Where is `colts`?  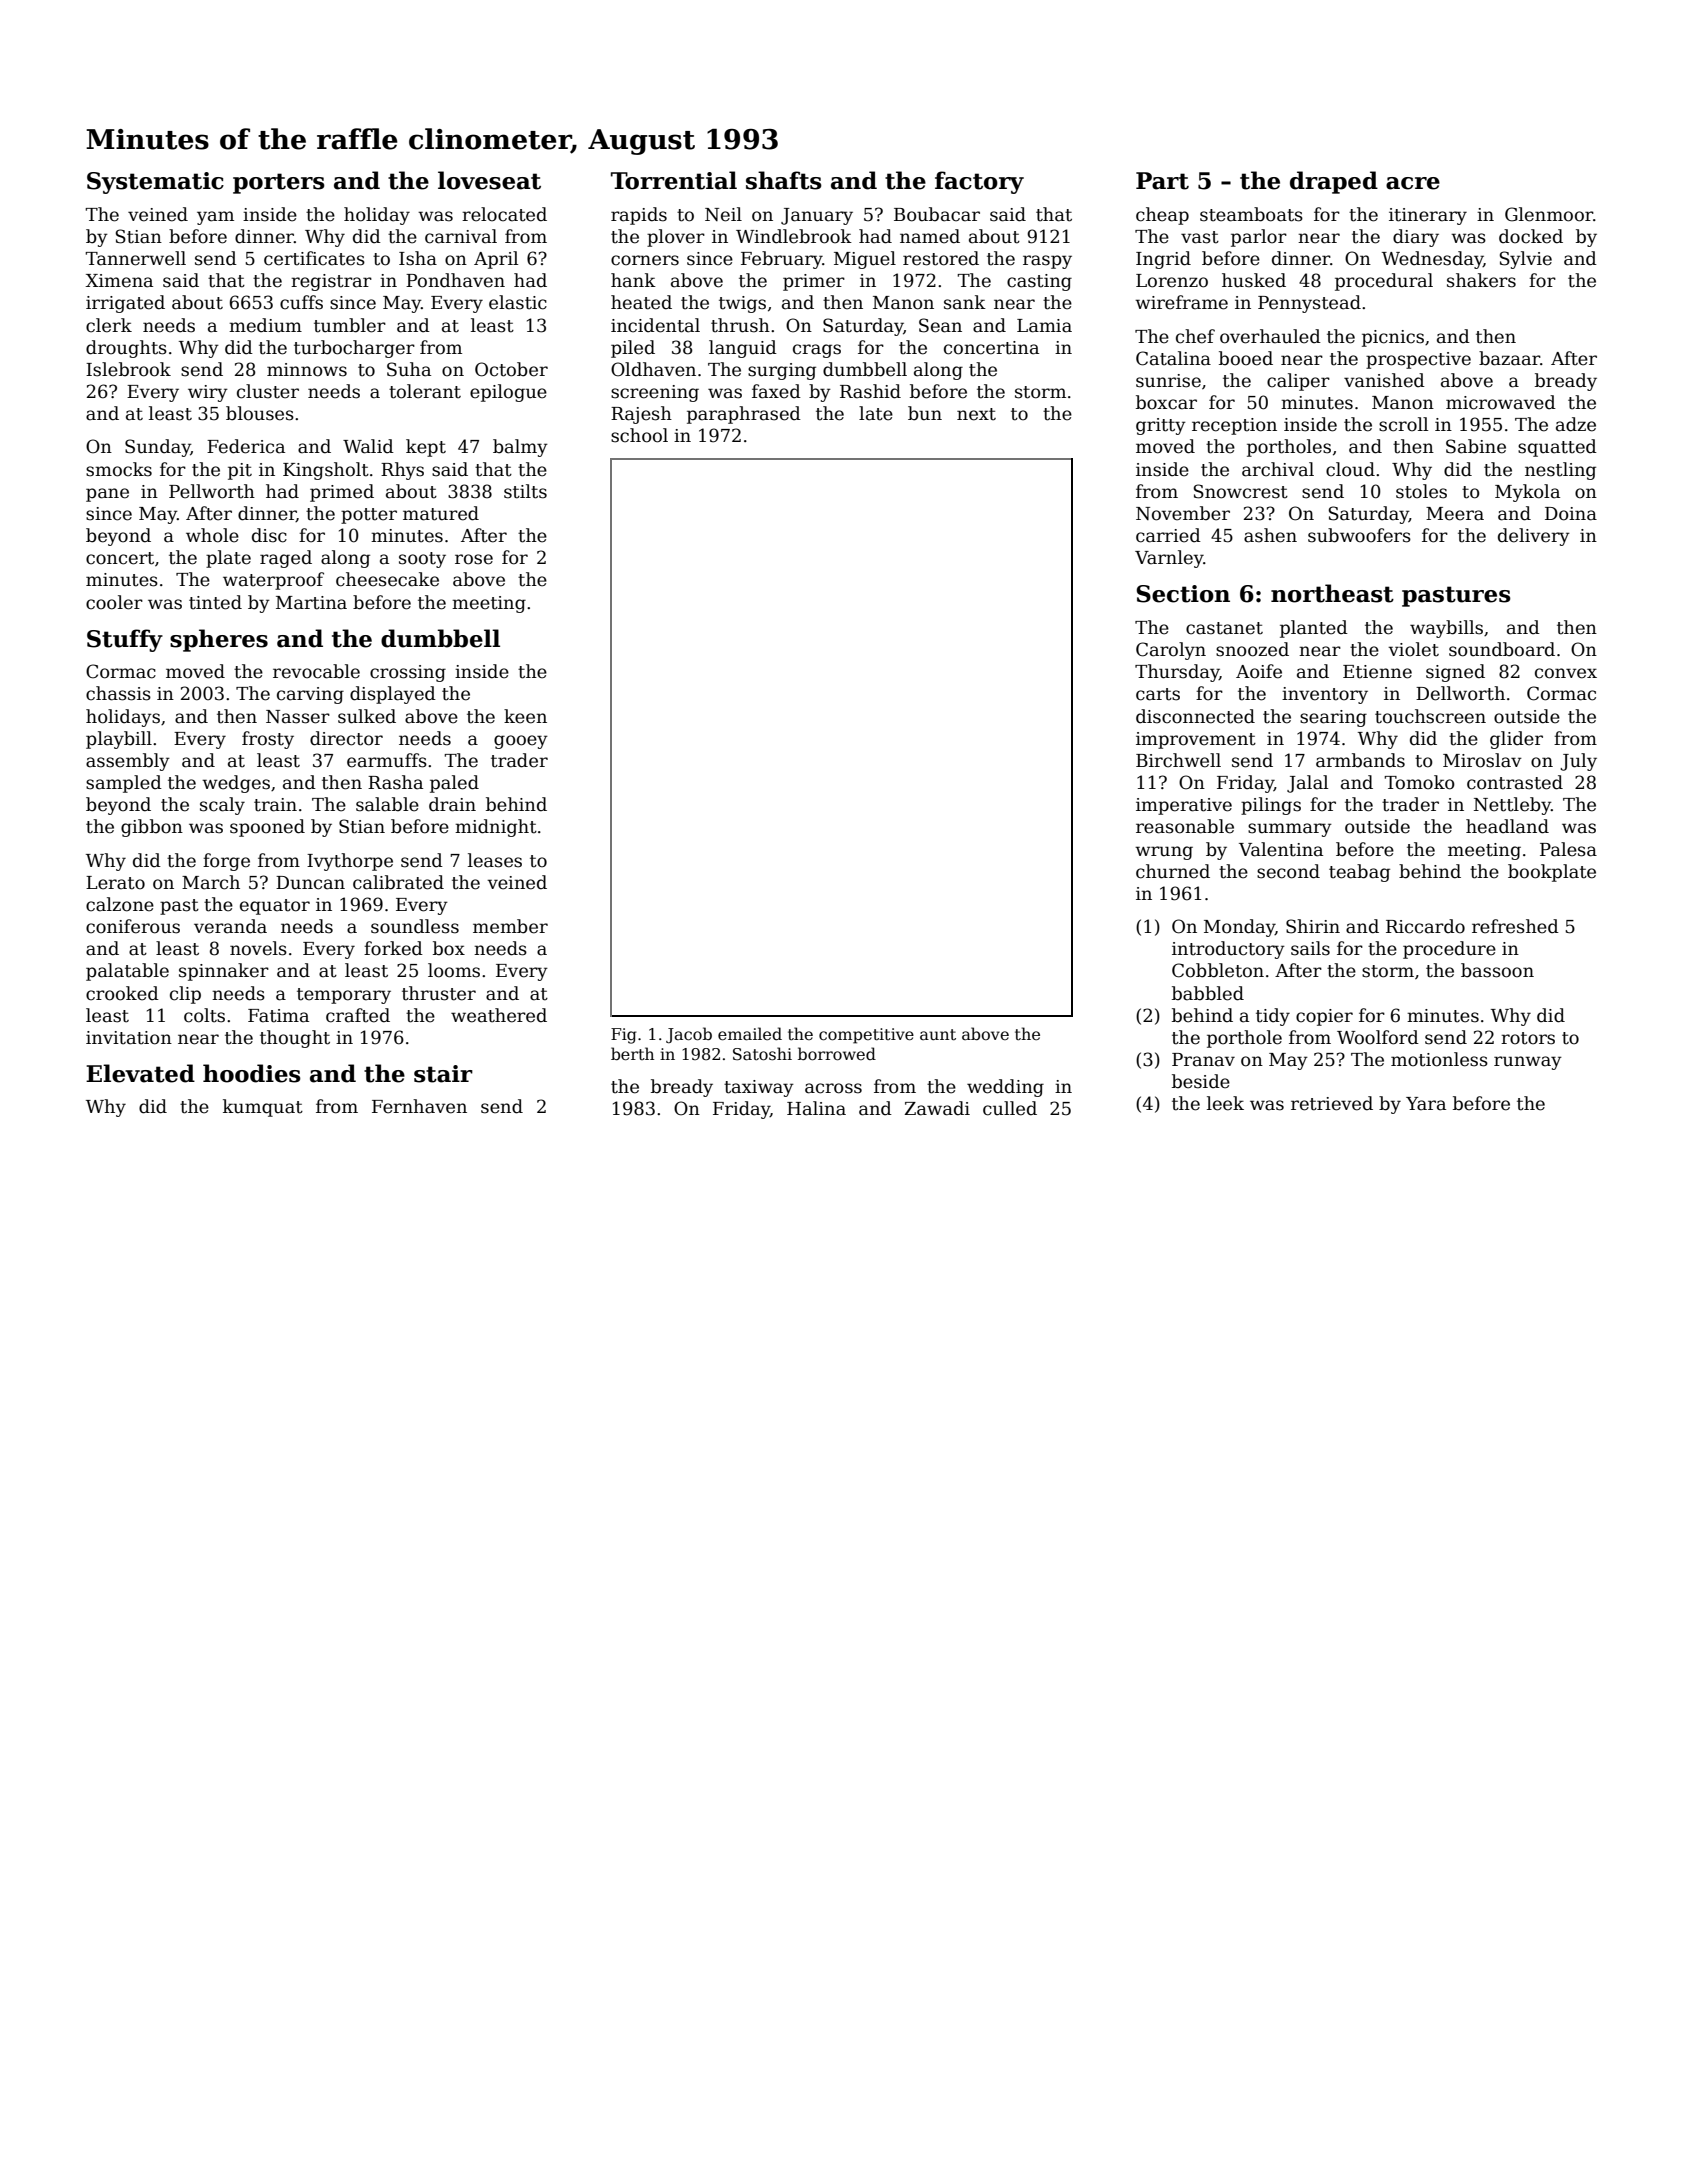 colts is located at coordinates (204, 1015).
